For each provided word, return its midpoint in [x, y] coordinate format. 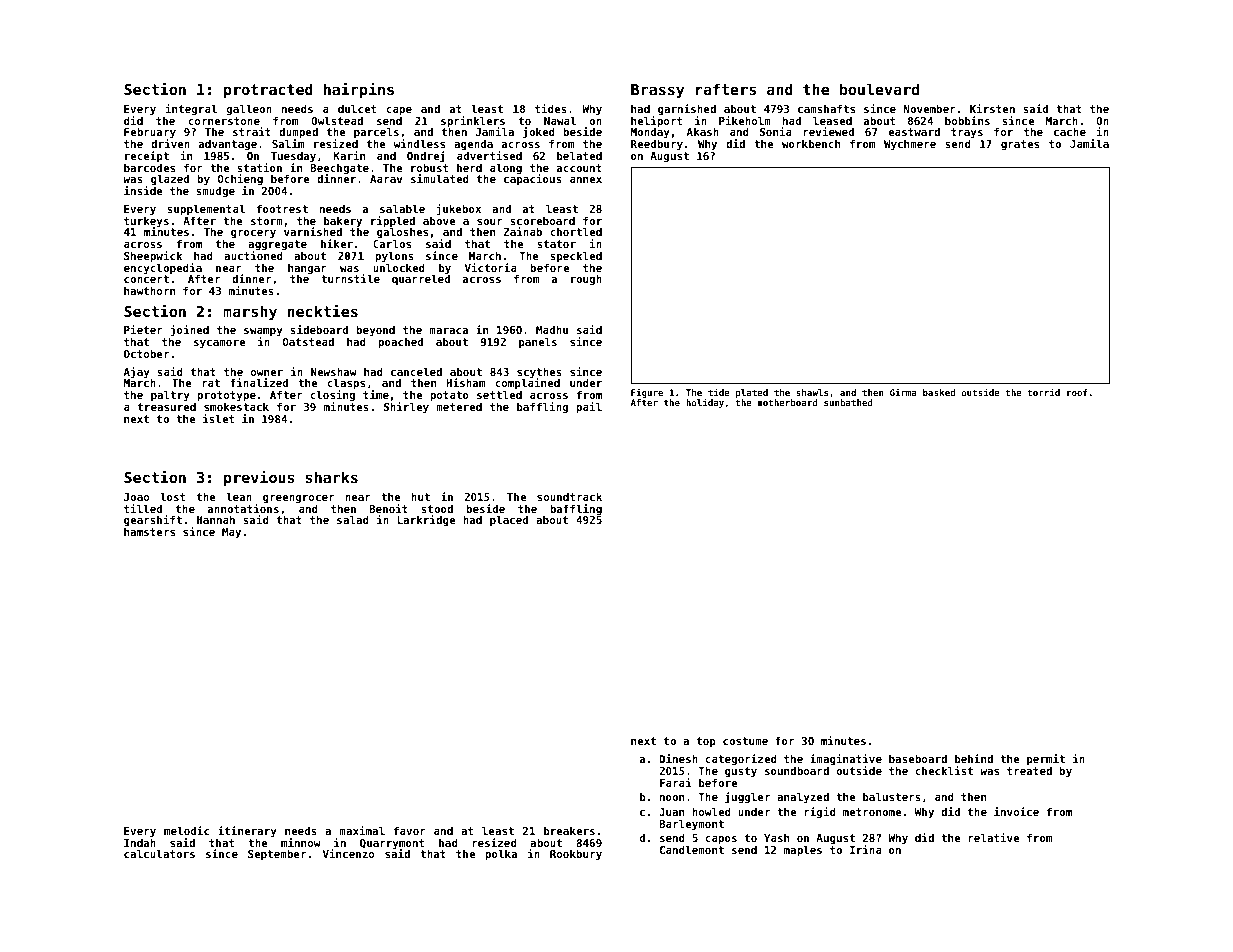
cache [1070, 131]
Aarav [386, 179]
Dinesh [678, 758]
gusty [741, 772]
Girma [903, 392]
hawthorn [149, 290]
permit [1046, 759]
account [579, 168]
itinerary [247, 832]
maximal [362, 830]
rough [586, 279]
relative [994, 837]
